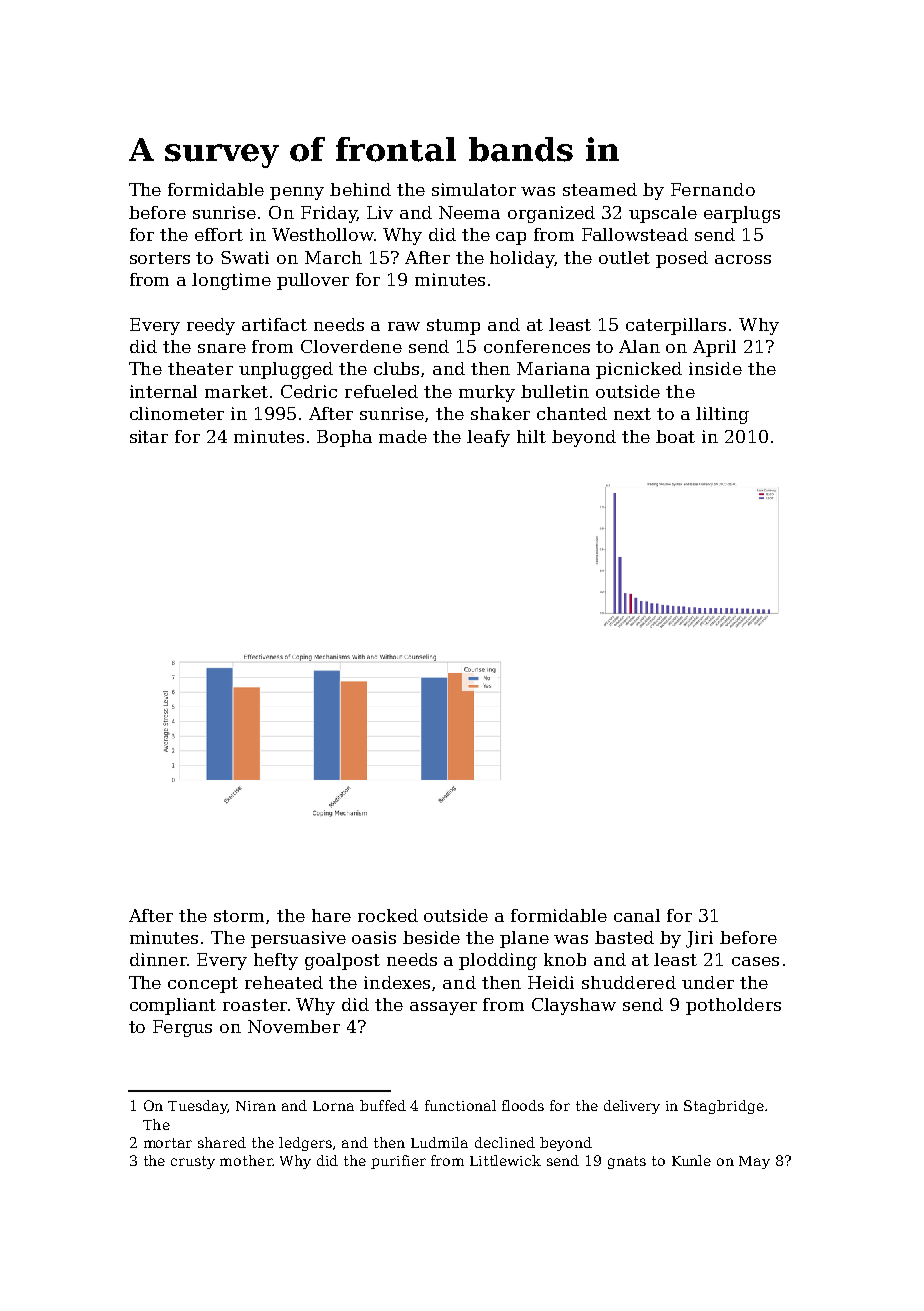 This screenshot has height=1311, width=924. What do you see at coordinates (691, 1160) in the screenshot?
I see `Kunle` at bounding box center [691, 1160].
